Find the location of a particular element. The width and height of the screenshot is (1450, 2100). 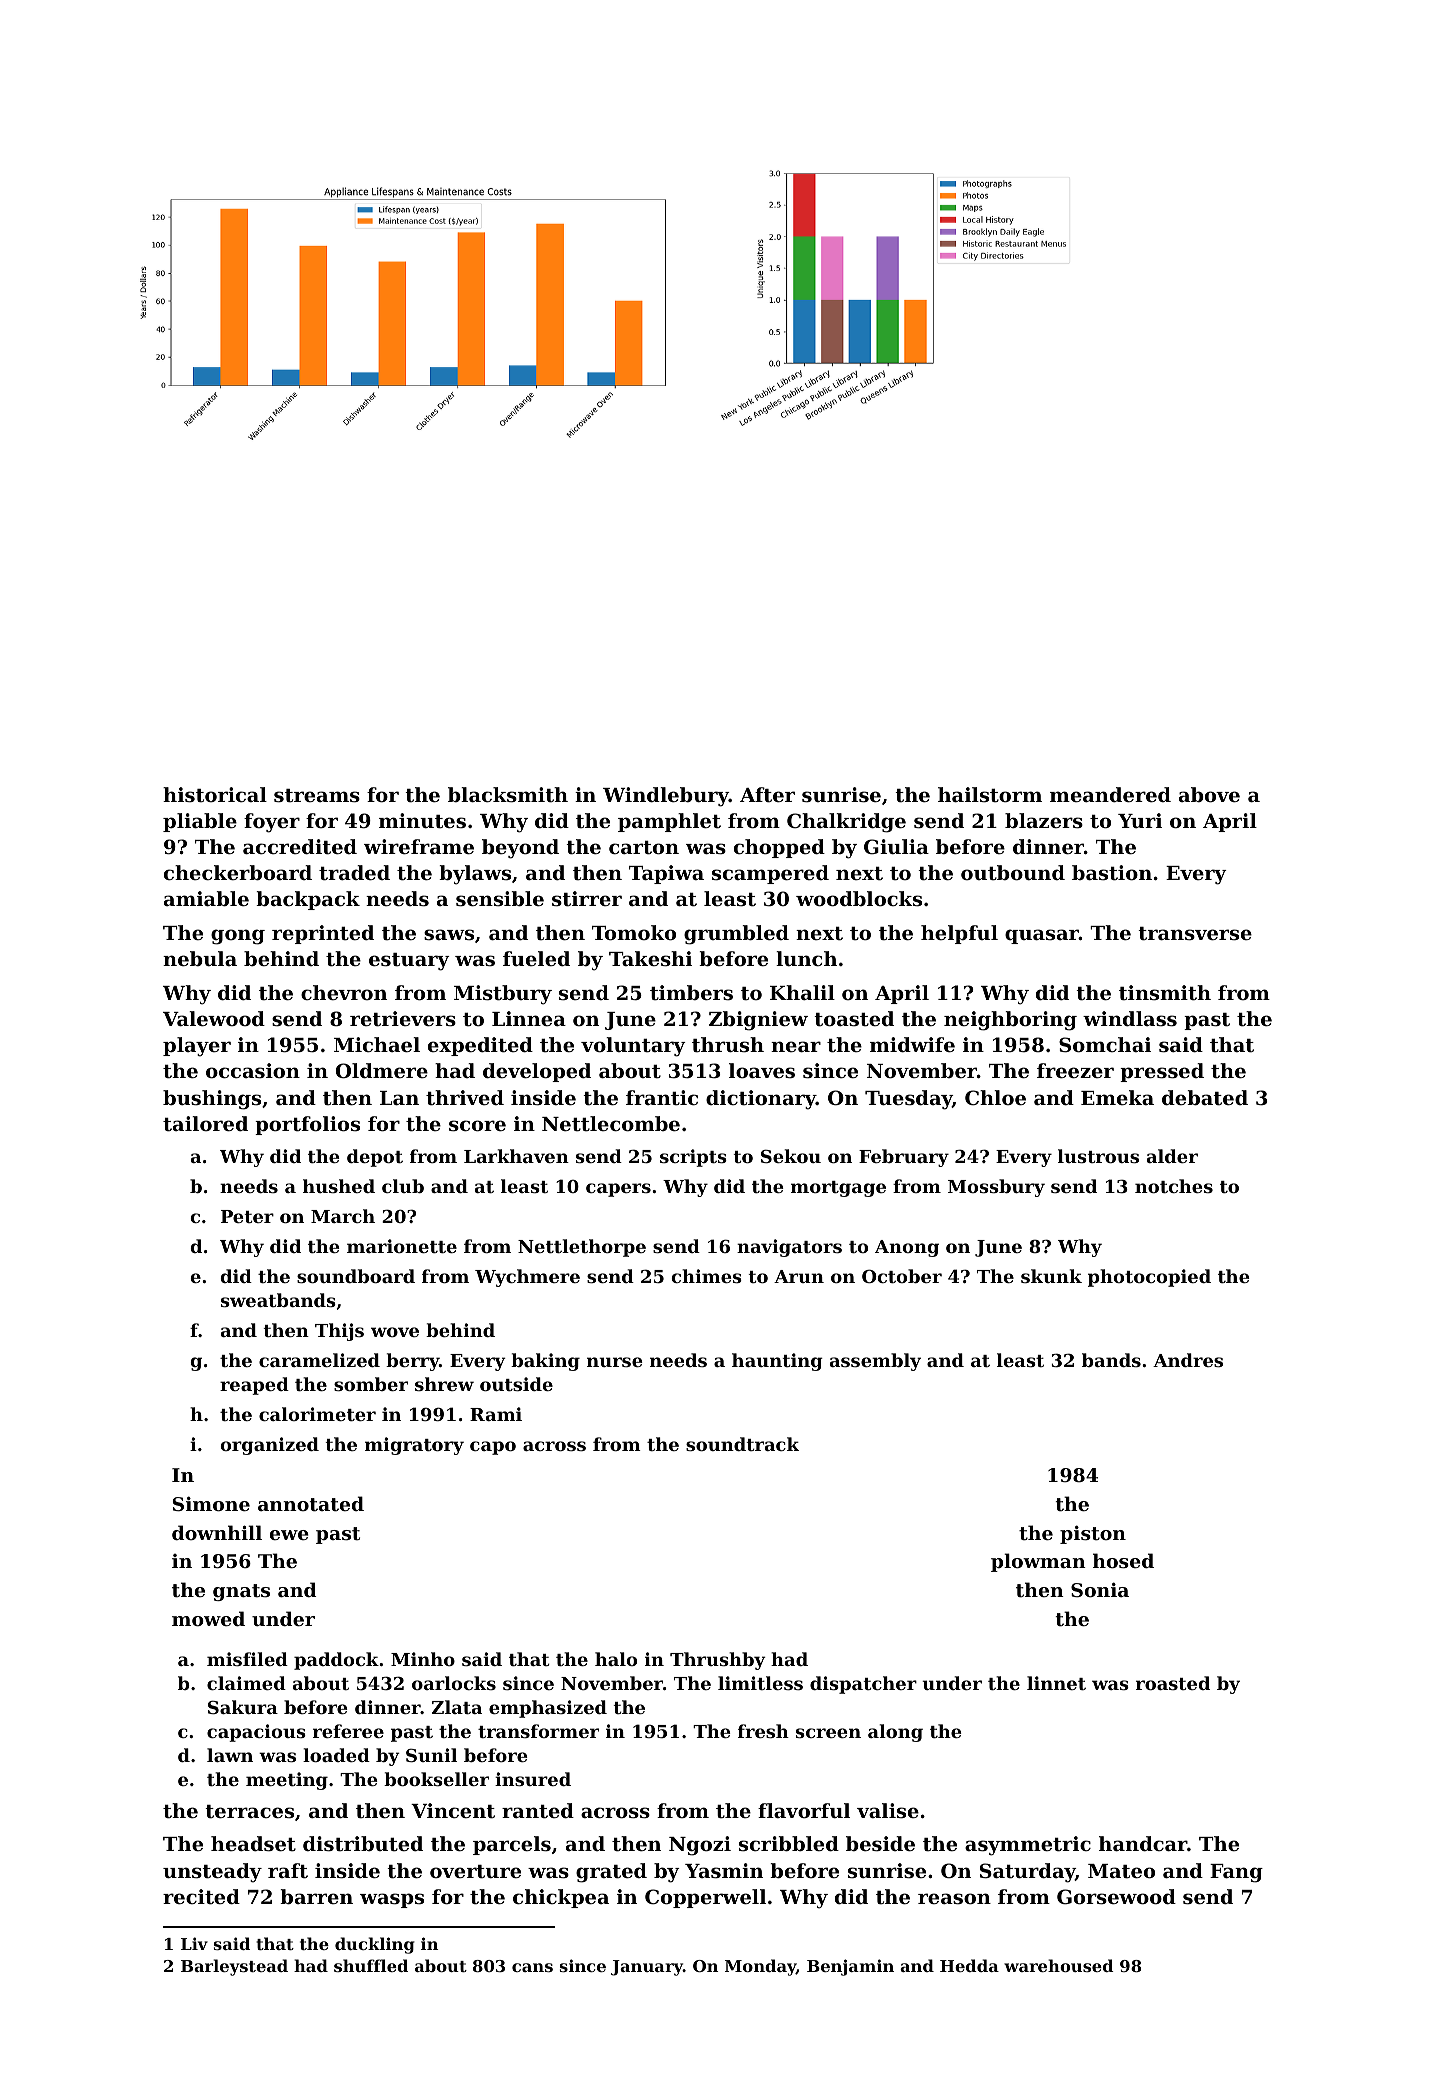

bushings is located at coordinates (212, 1100).
